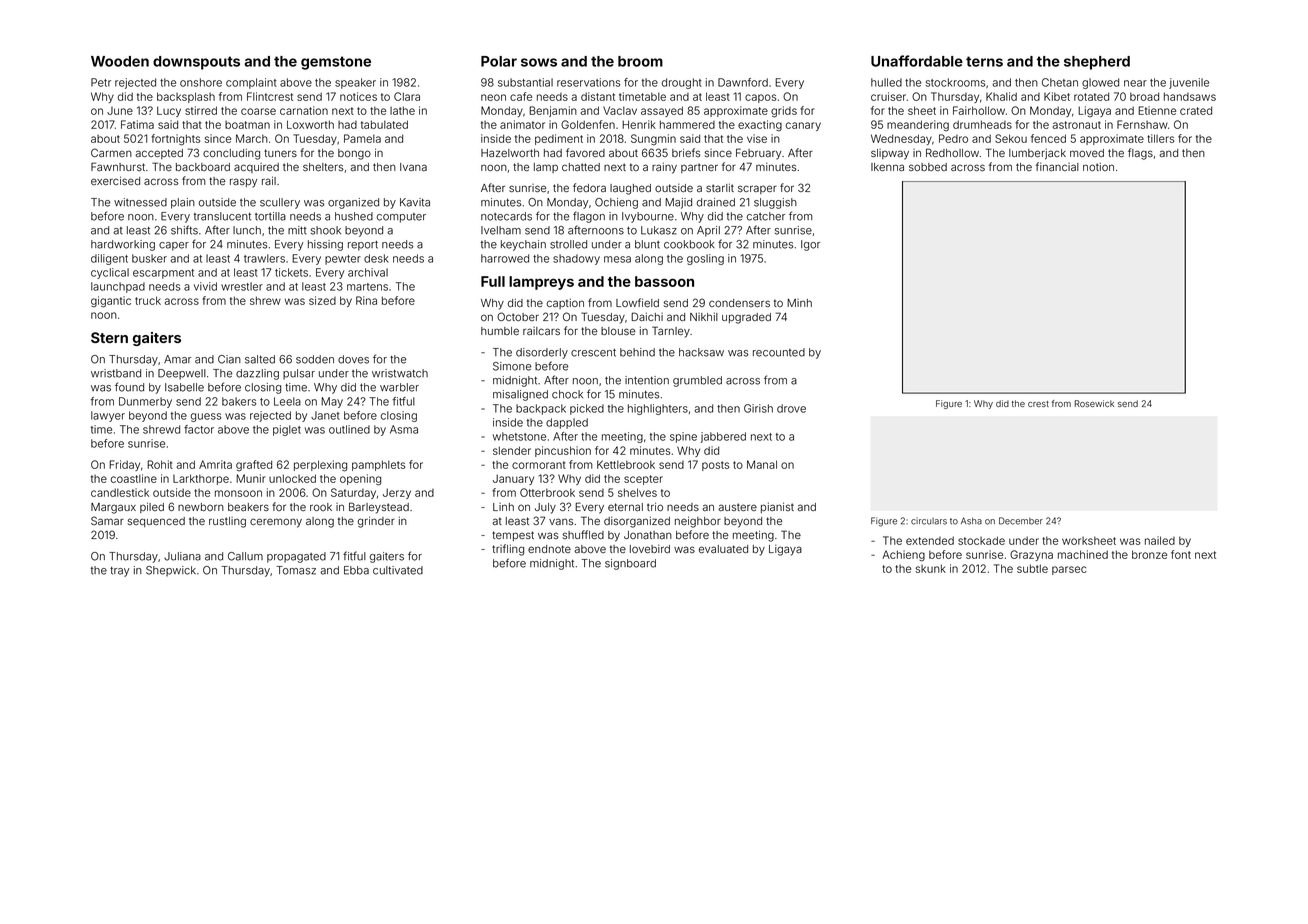 This image has height=924, width=1308. Describe the element at coordinates (499, 61) in the image. I see `Polar` at that location.
